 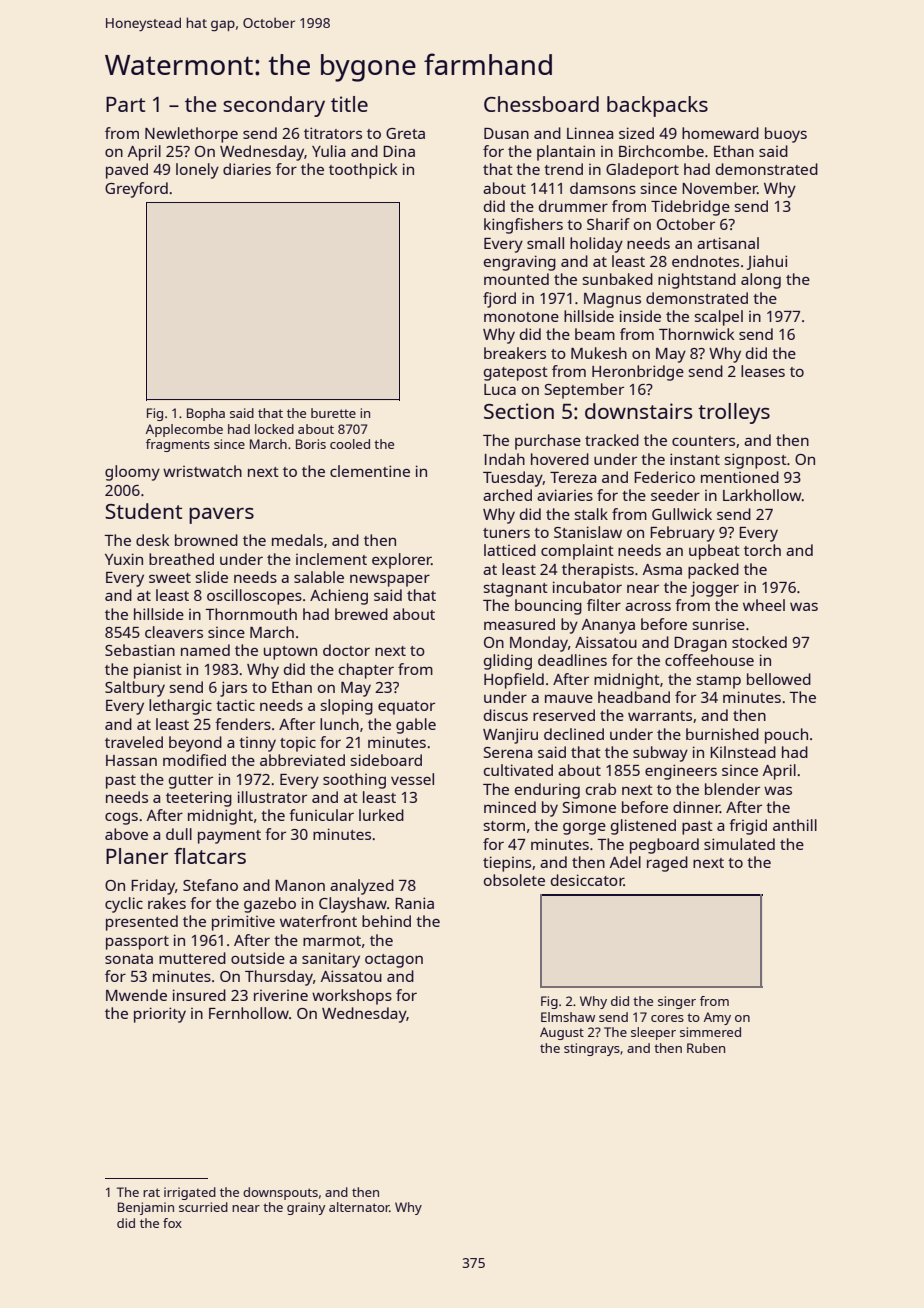 What do you see at coordinates (762, 495) in the screenshot?
I see `Larkhollow` at bounding box center [762, 495].
